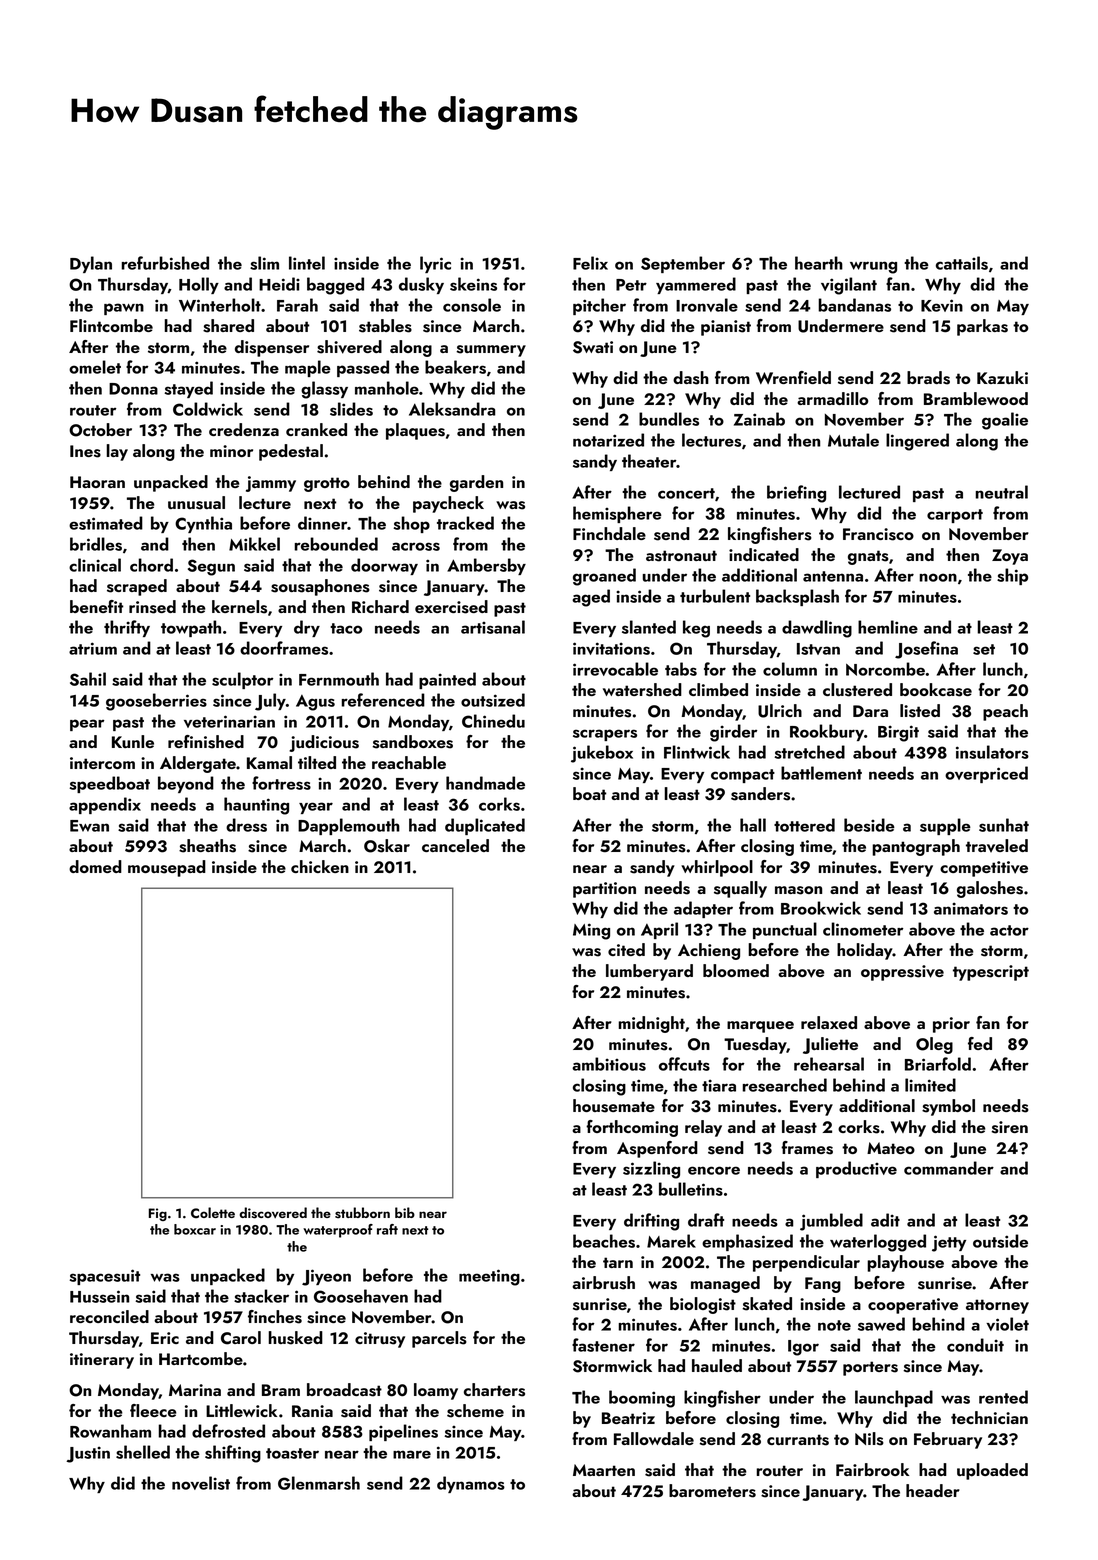 The image size is (1098, 1560). Describe the element at coordinates (471, 1484) in the screenshot. I see `dynamos` at that location.
